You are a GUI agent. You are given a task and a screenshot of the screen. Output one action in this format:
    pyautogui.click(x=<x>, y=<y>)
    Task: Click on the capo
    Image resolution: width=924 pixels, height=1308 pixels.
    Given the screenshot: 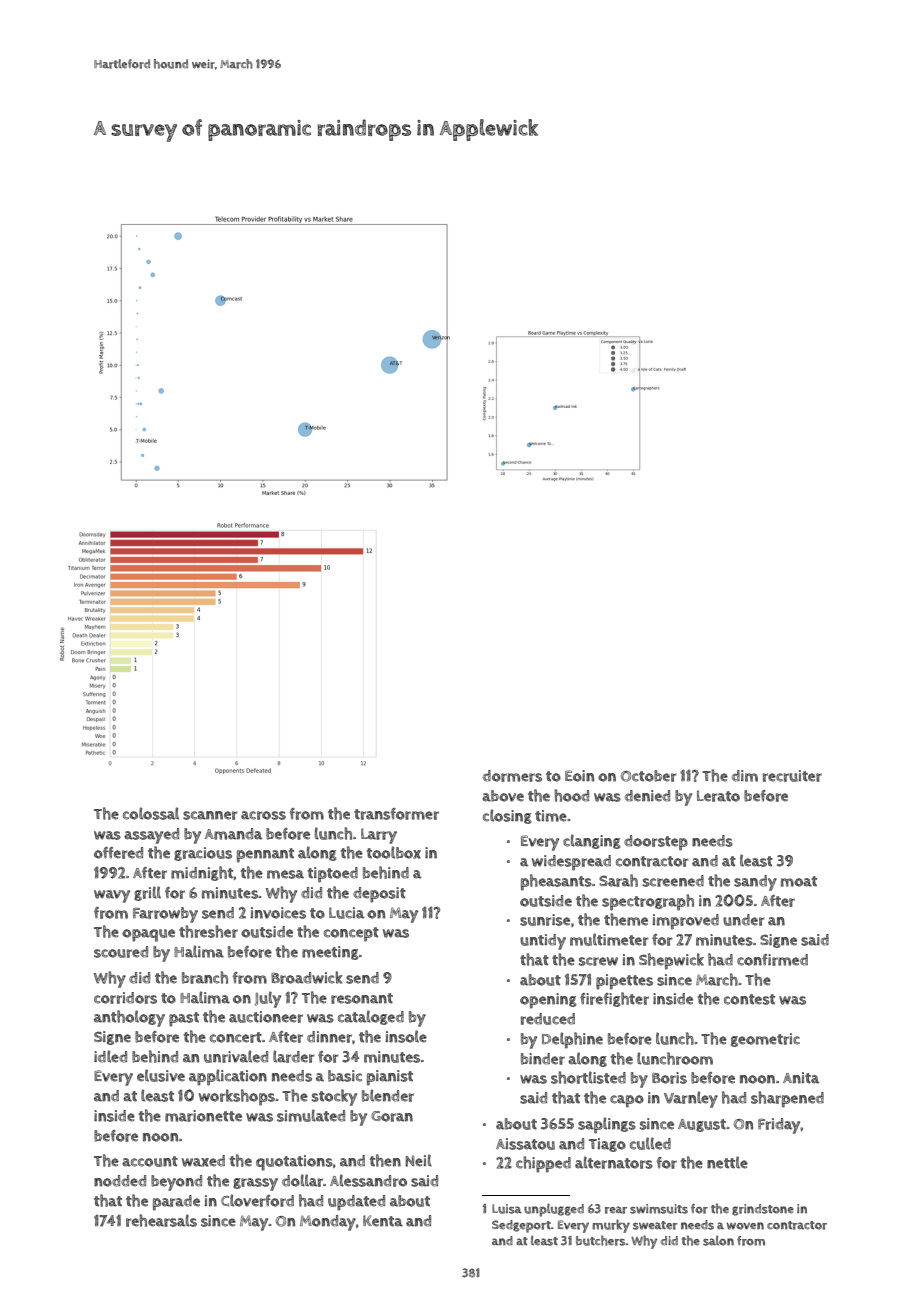 What is the action you would take?
    pyautogui.click(x=627, y=1101)
